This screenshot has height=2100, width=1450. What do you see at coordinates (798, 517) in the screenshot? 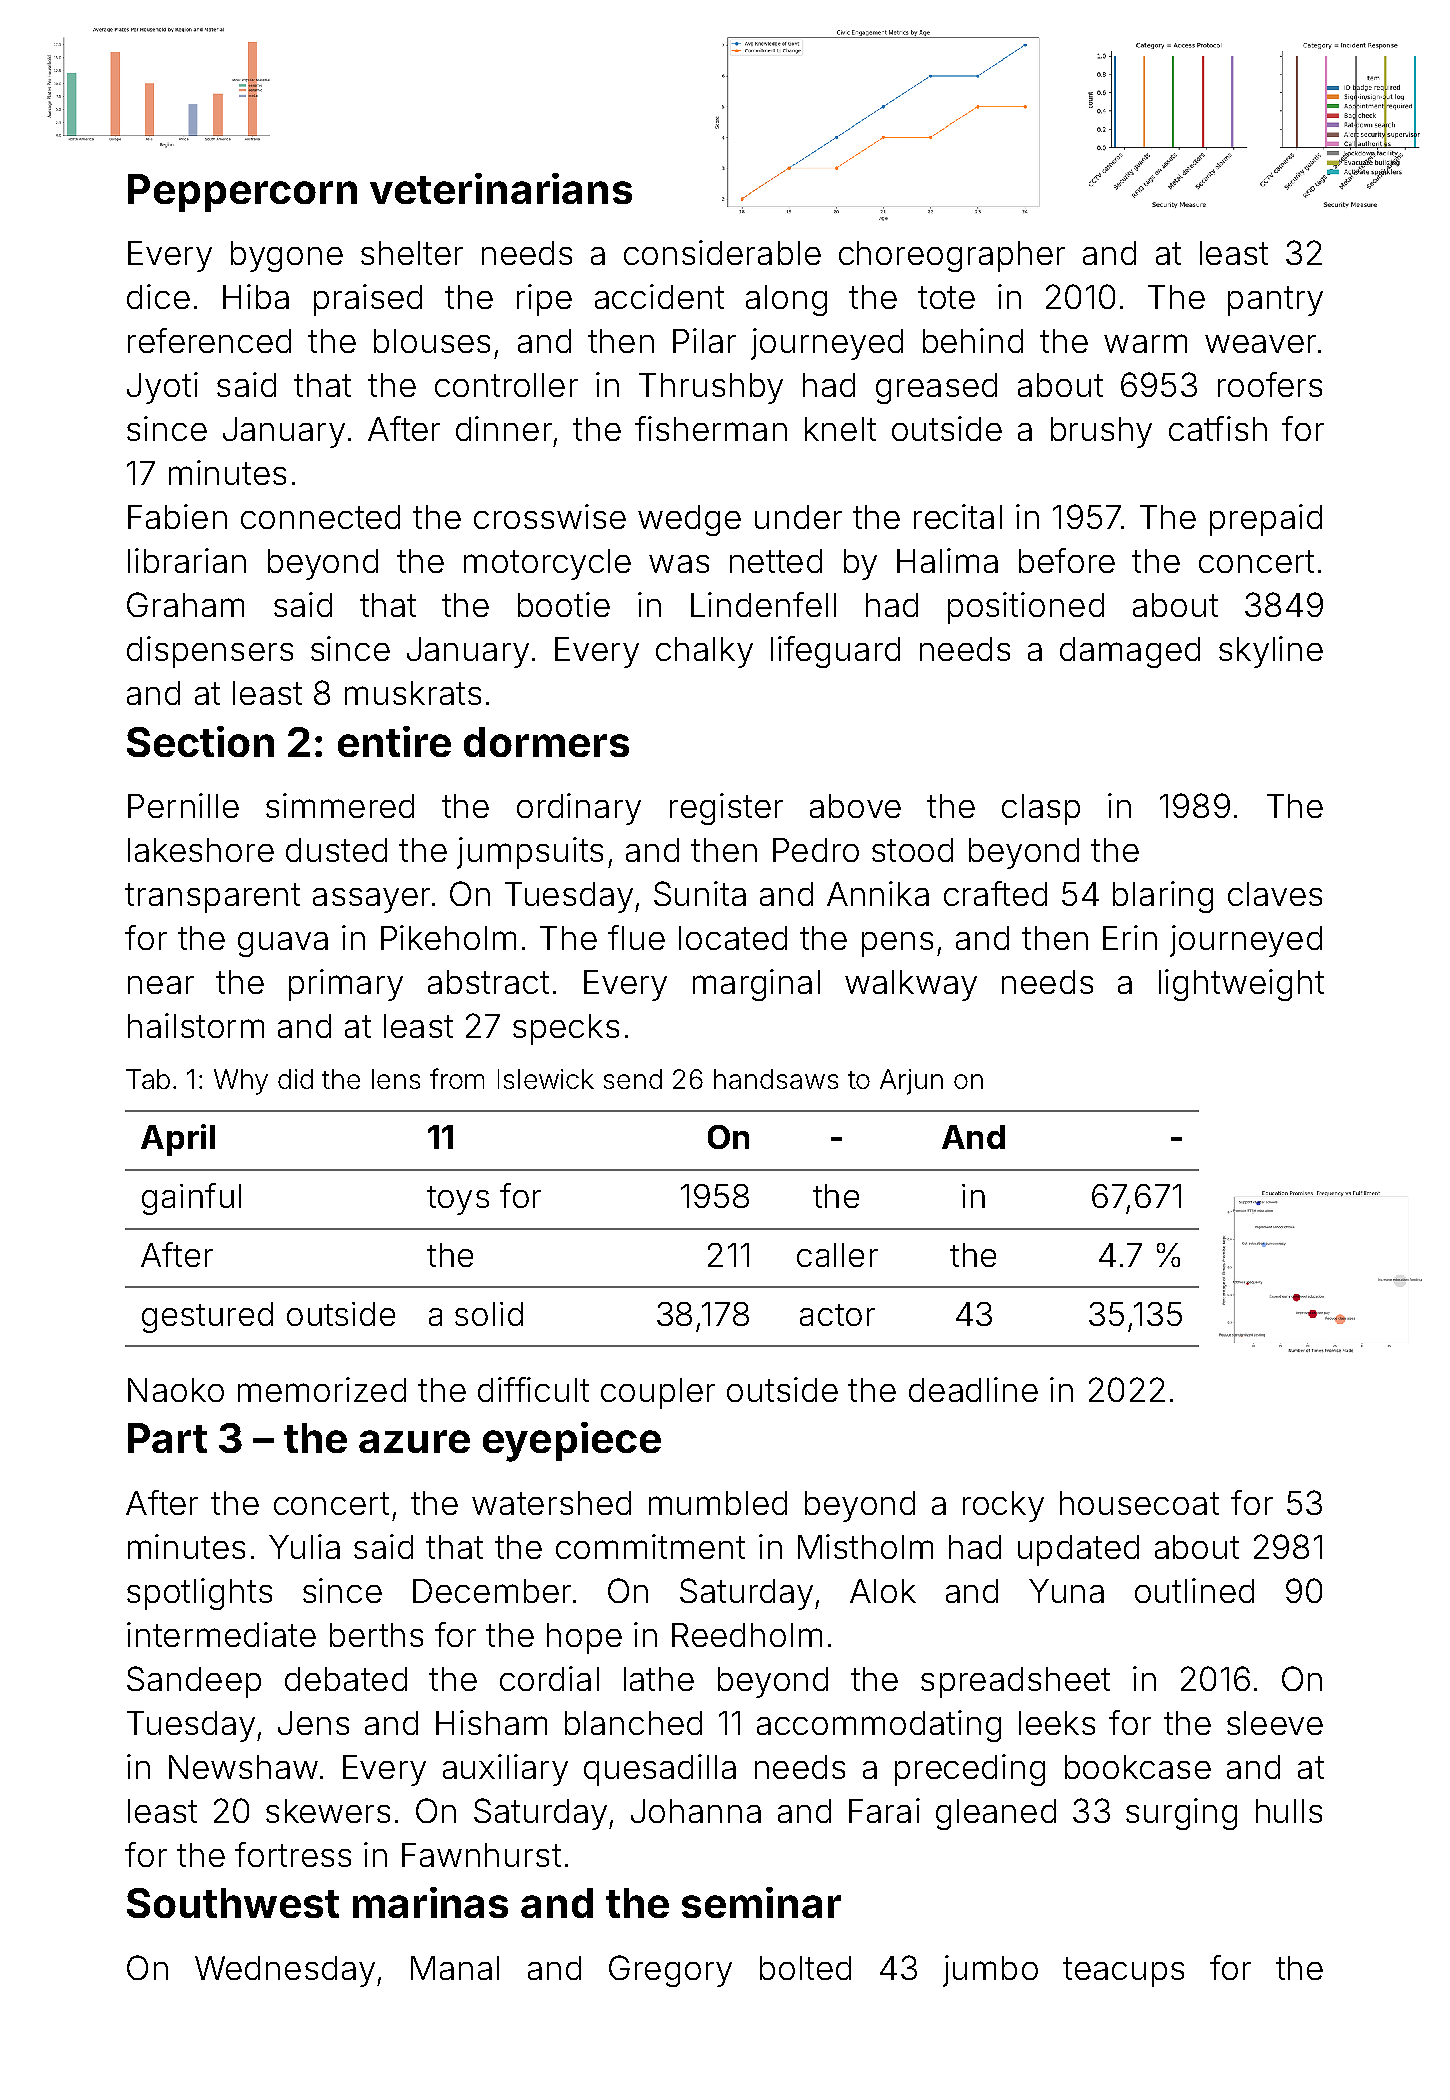
I see `under` at bounding box center [798, 517].
